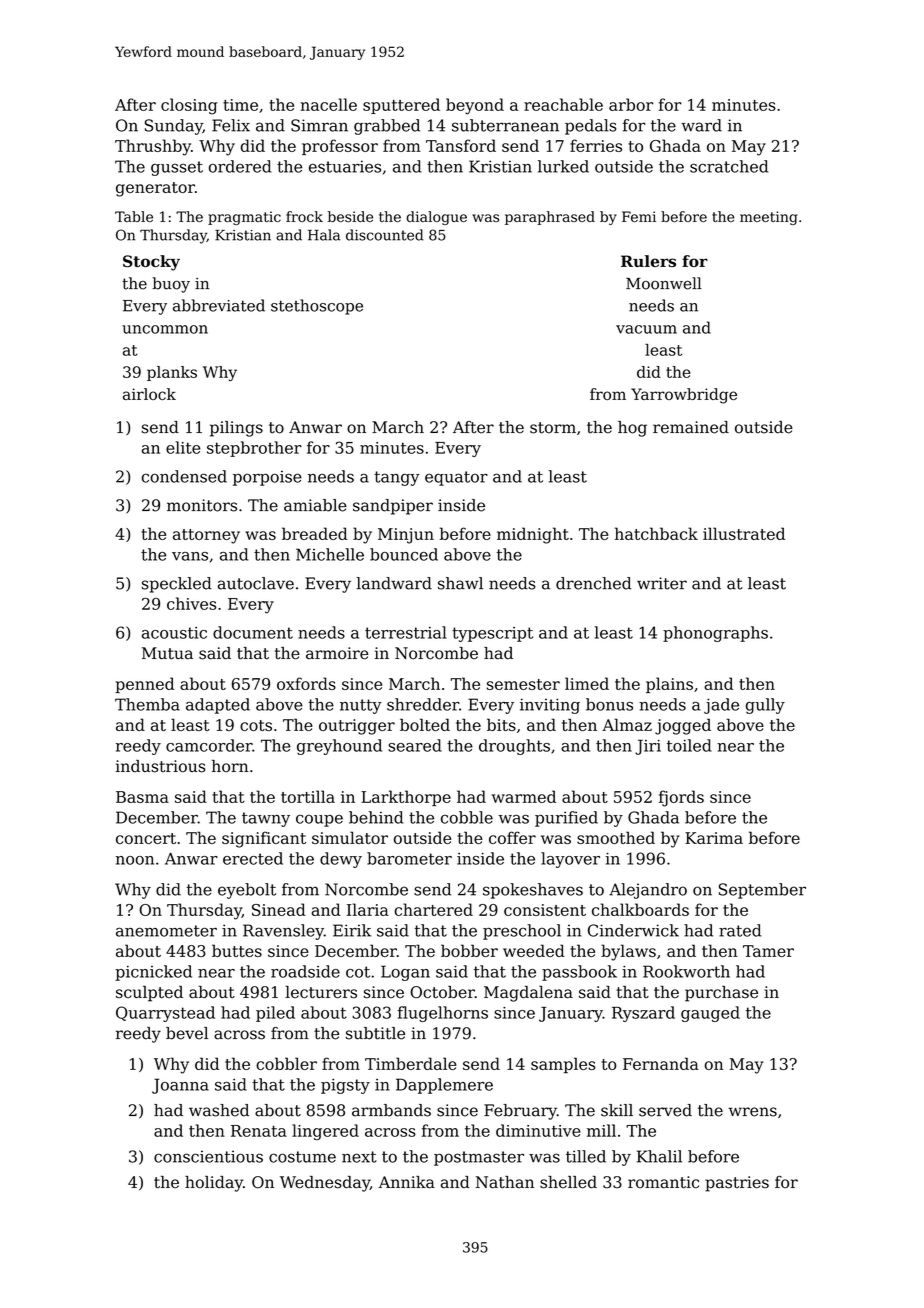 This screenshot has height=1308, width=924. Describe the element at coordinates (538, 1130) in the screenshot. I see `diminutive` at that location.
